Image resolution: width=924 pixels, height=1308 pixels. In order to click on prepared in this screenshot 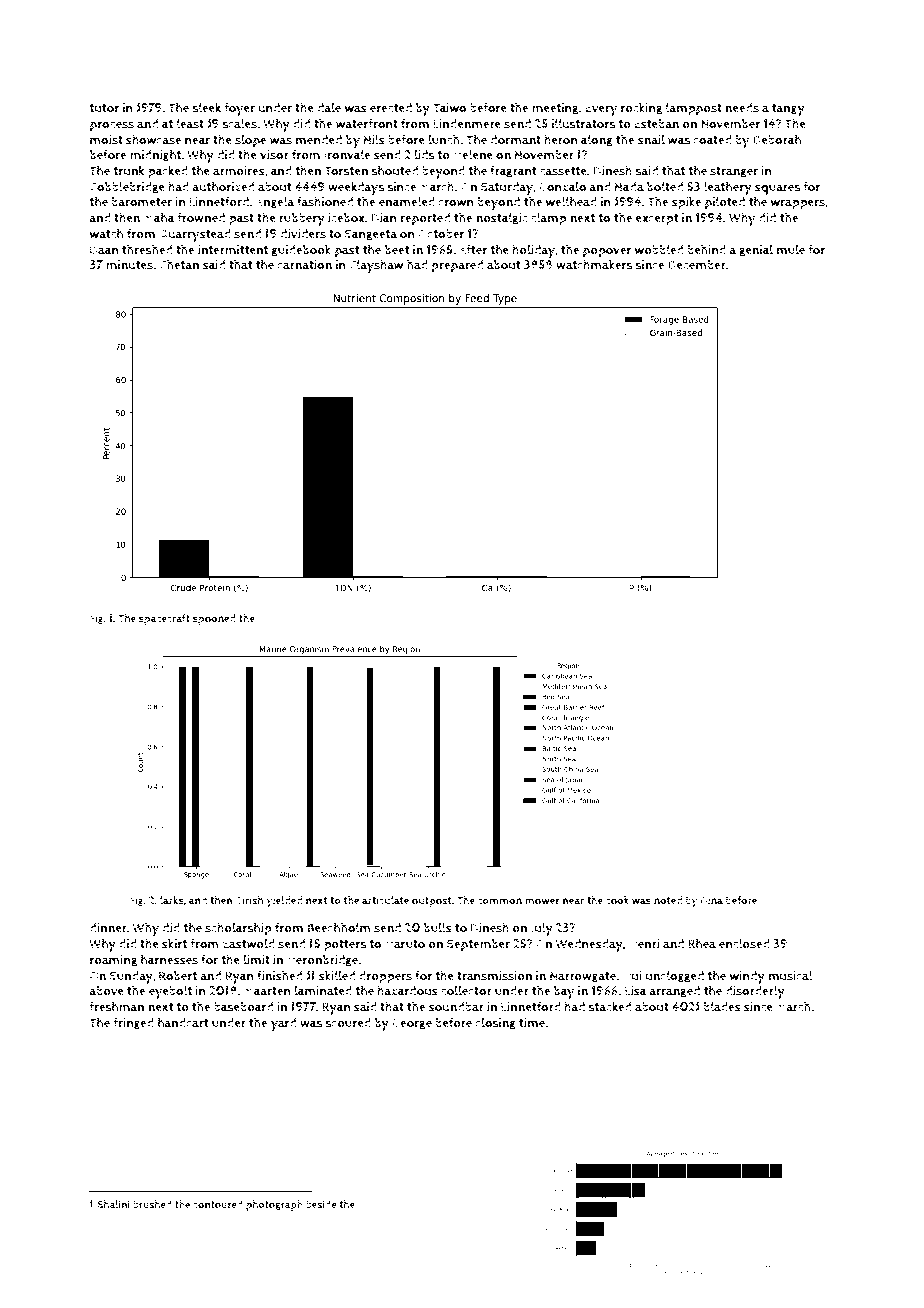, I will do `click(457, 266)`.
